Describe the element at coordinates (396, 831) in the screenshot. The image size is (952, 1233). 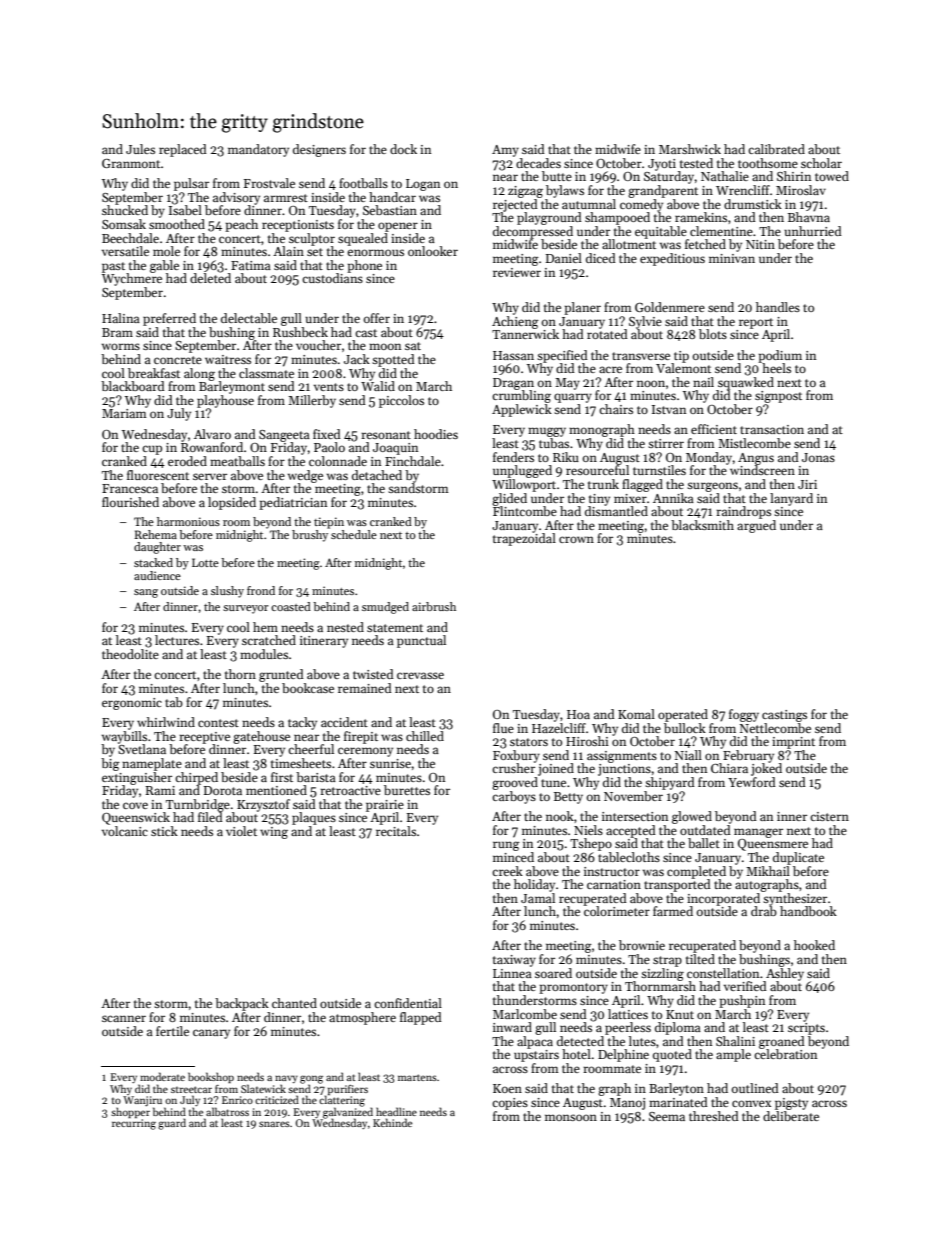
I see `recitals` at that location.
